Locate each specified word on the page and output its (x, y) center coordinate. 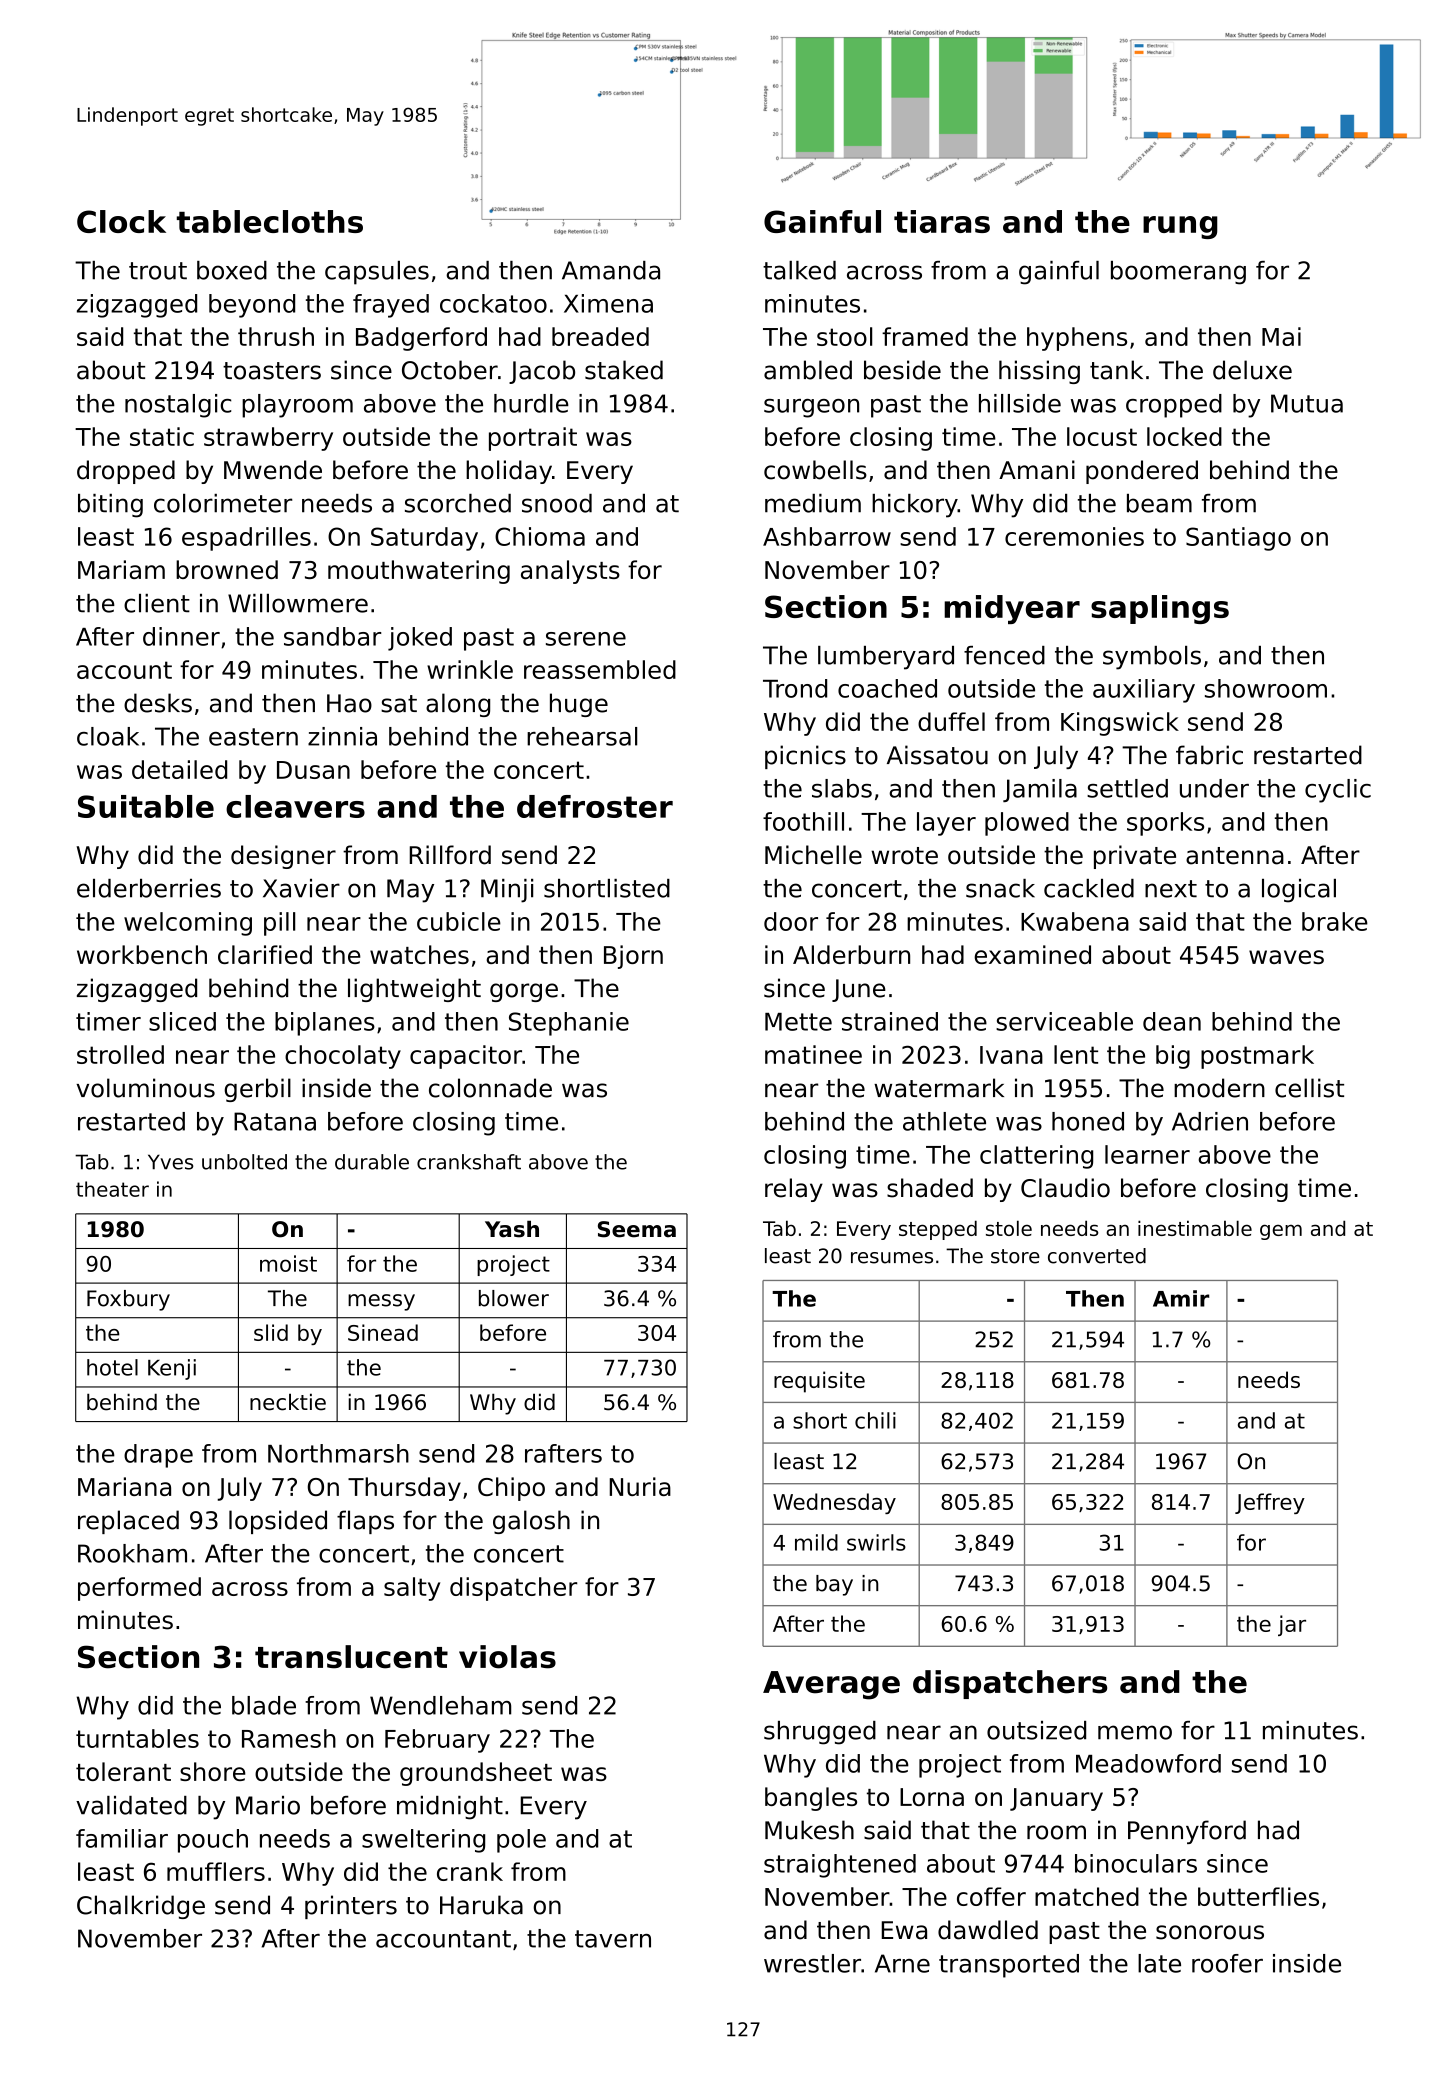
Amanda (611, 270)
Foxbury (128, 1300)
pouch (213, 1841)
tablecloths (270, 221)
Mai (1281, 336)
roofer (1227, 1963)
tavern (613, 1939)
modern (1219, 1088)
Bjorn (633, 957)
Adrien (1210, 1121)
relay (794, 1190)
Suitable (146, 806)
